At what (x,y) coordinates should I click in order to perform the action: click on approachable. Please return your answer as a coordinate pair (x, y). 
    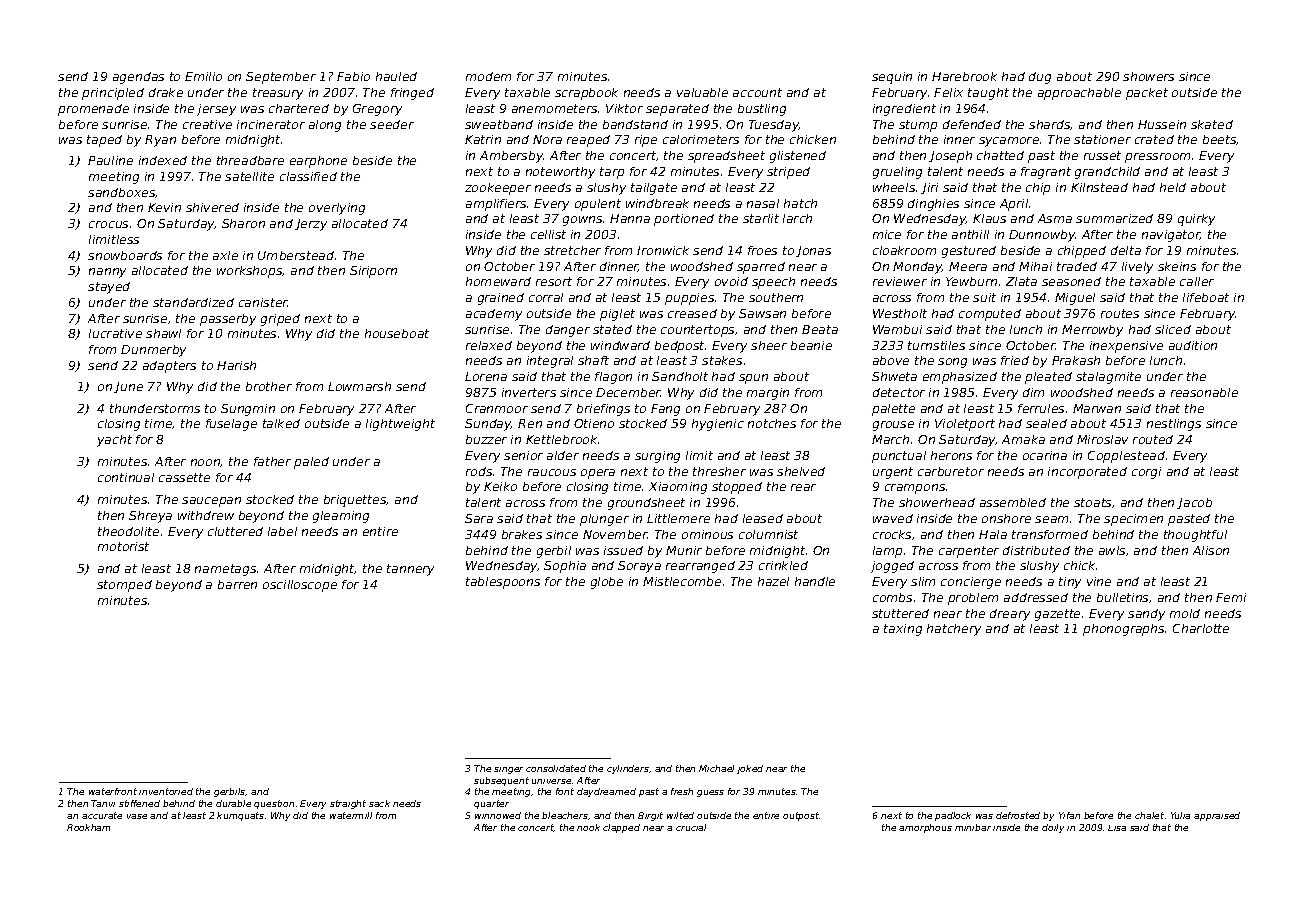
    Looking at the image, I should click on (1079, 94).
